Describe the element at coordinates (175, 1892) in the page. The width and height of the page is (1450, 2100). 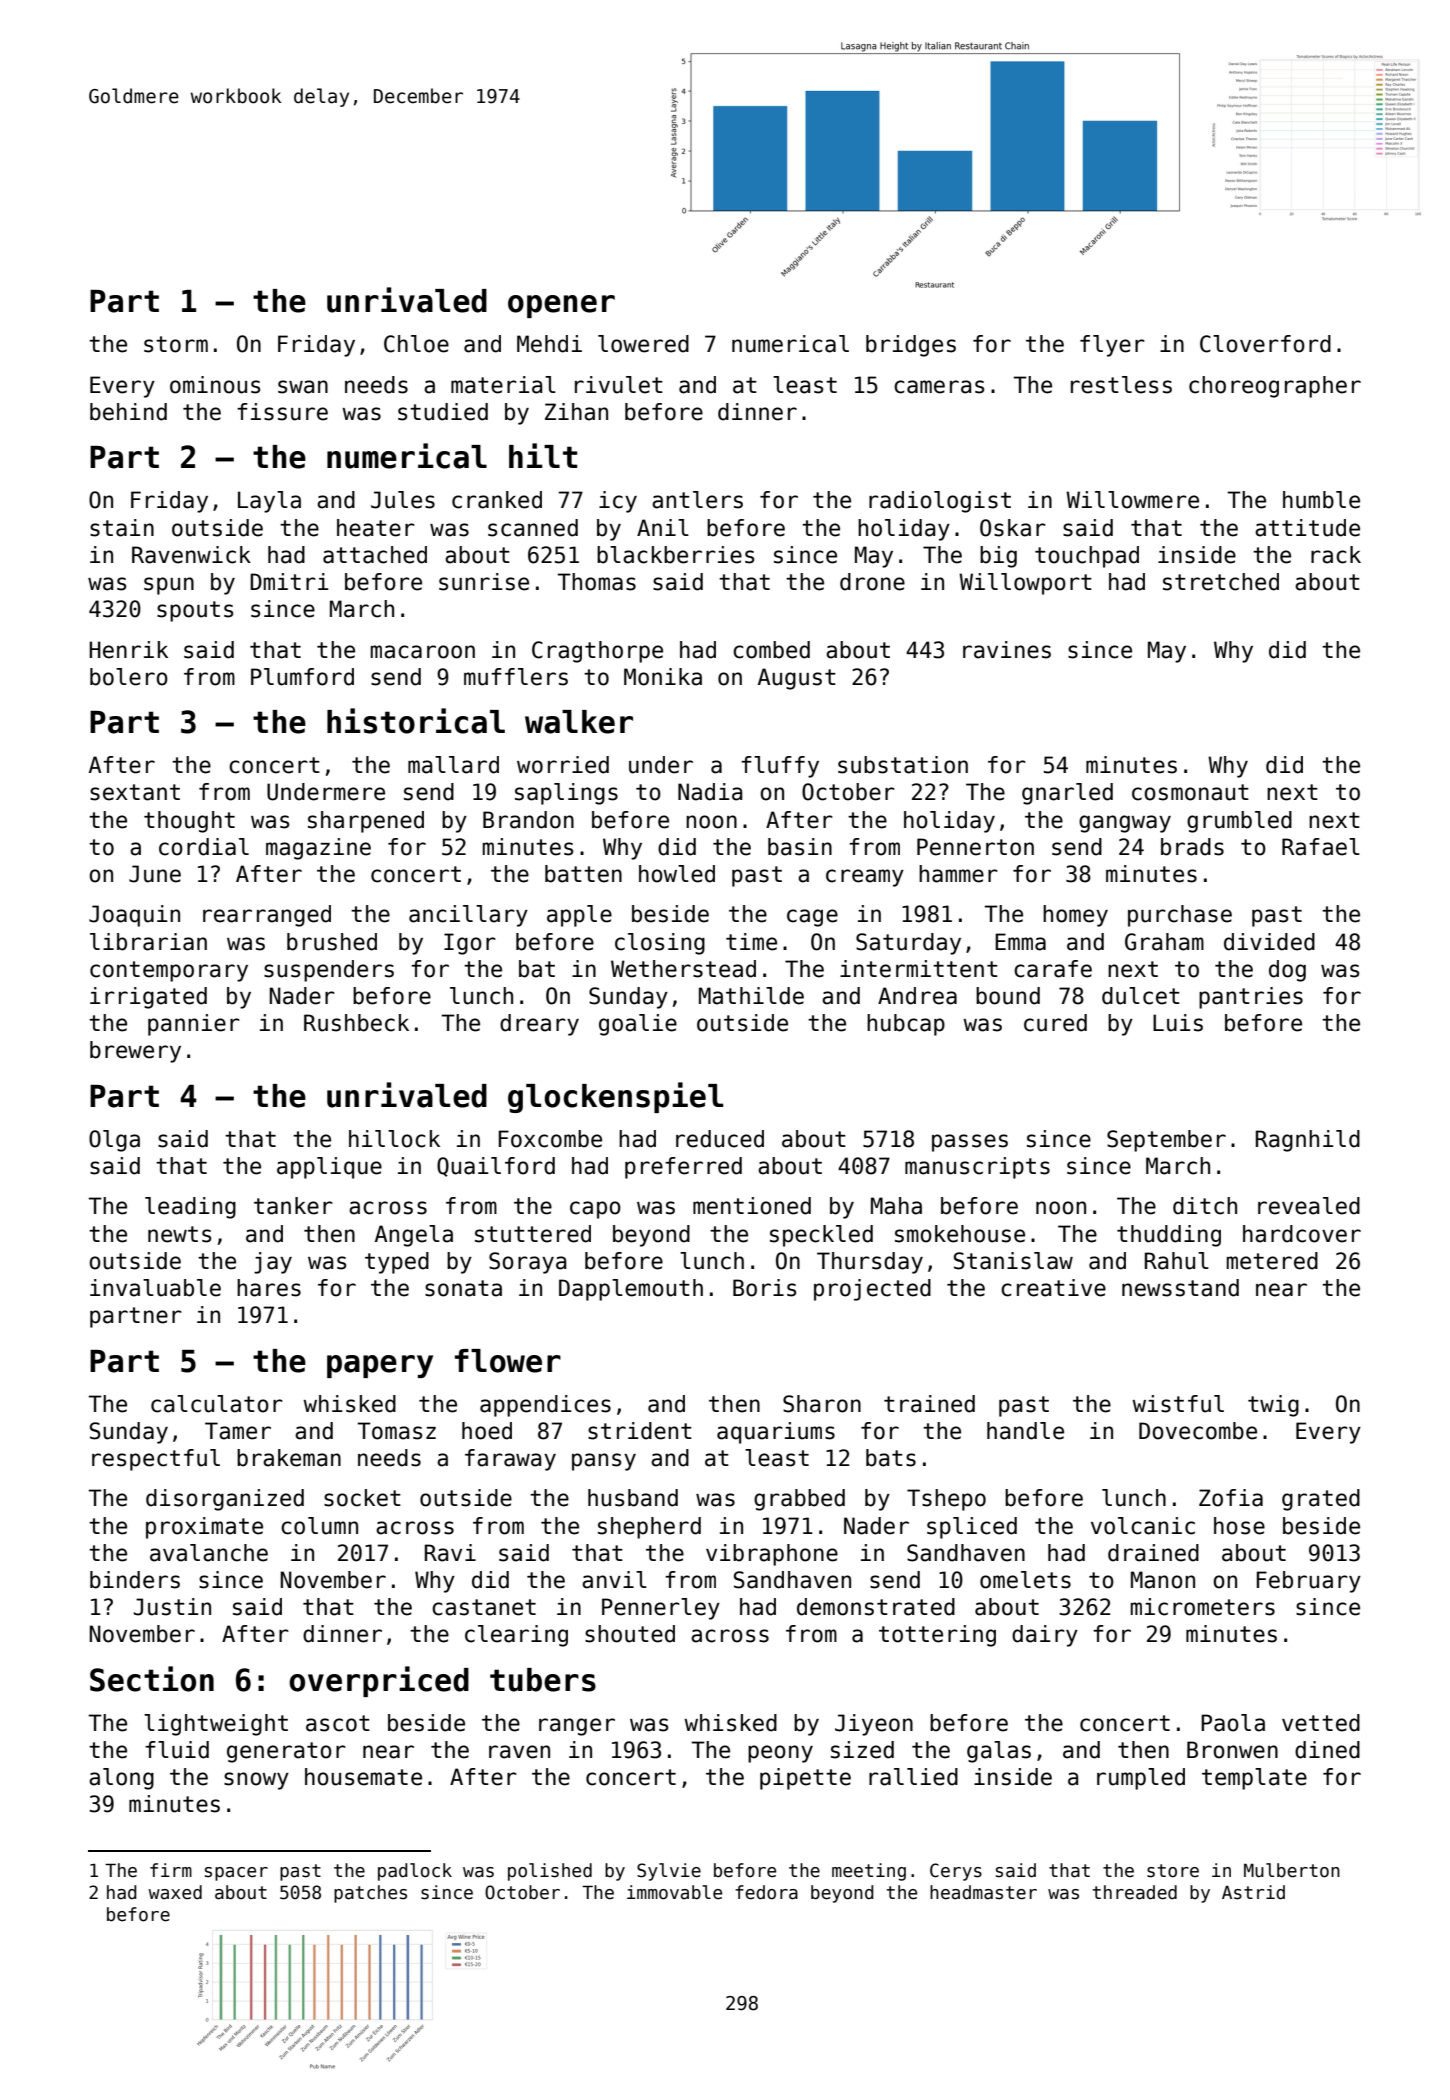
I see `waxed` at that location.
